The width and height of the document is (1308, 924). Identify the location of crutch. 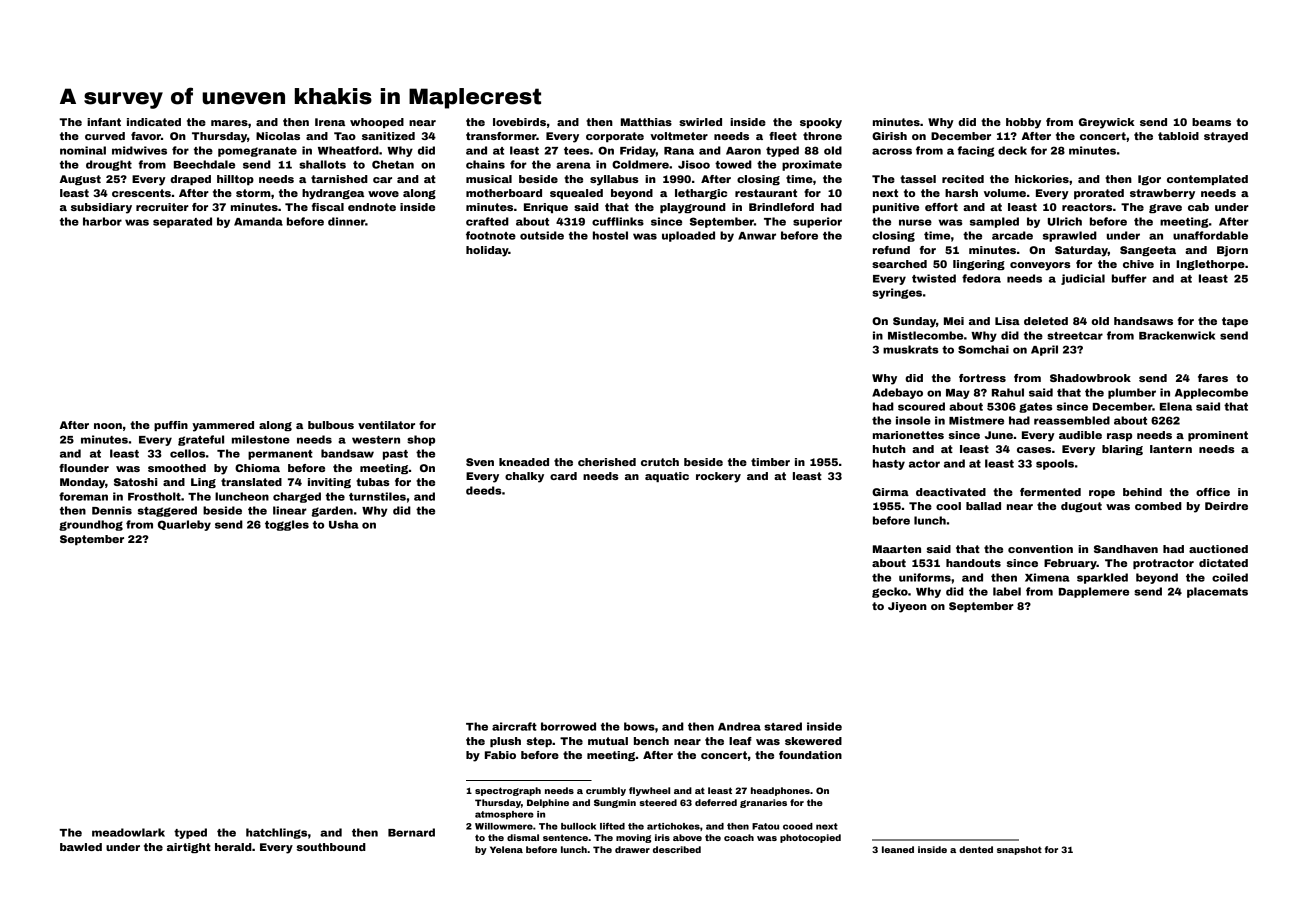
(660, 462).
